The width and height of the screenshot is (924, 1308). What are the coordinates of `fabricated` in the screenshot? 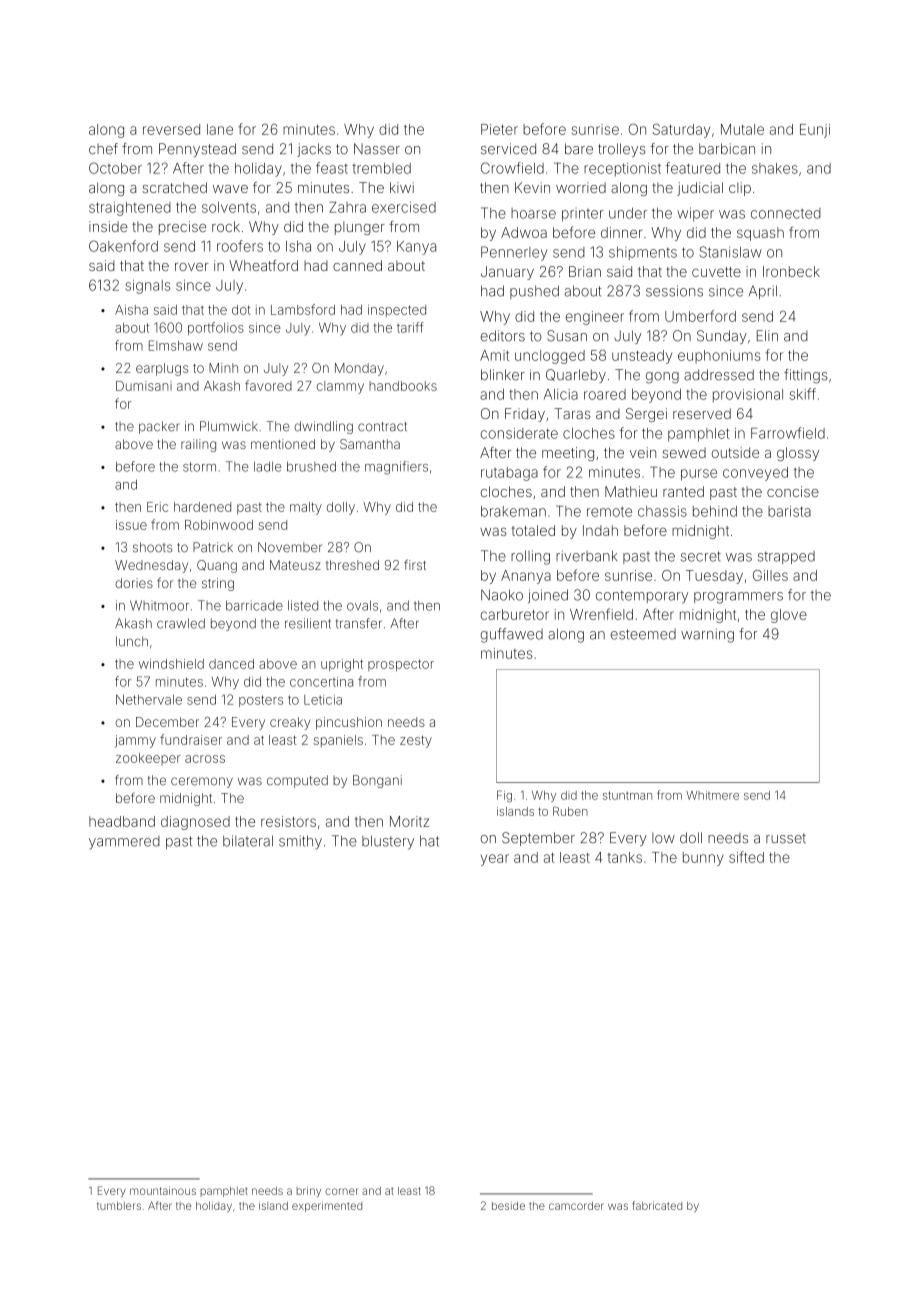 It's located at (657, 1205).
